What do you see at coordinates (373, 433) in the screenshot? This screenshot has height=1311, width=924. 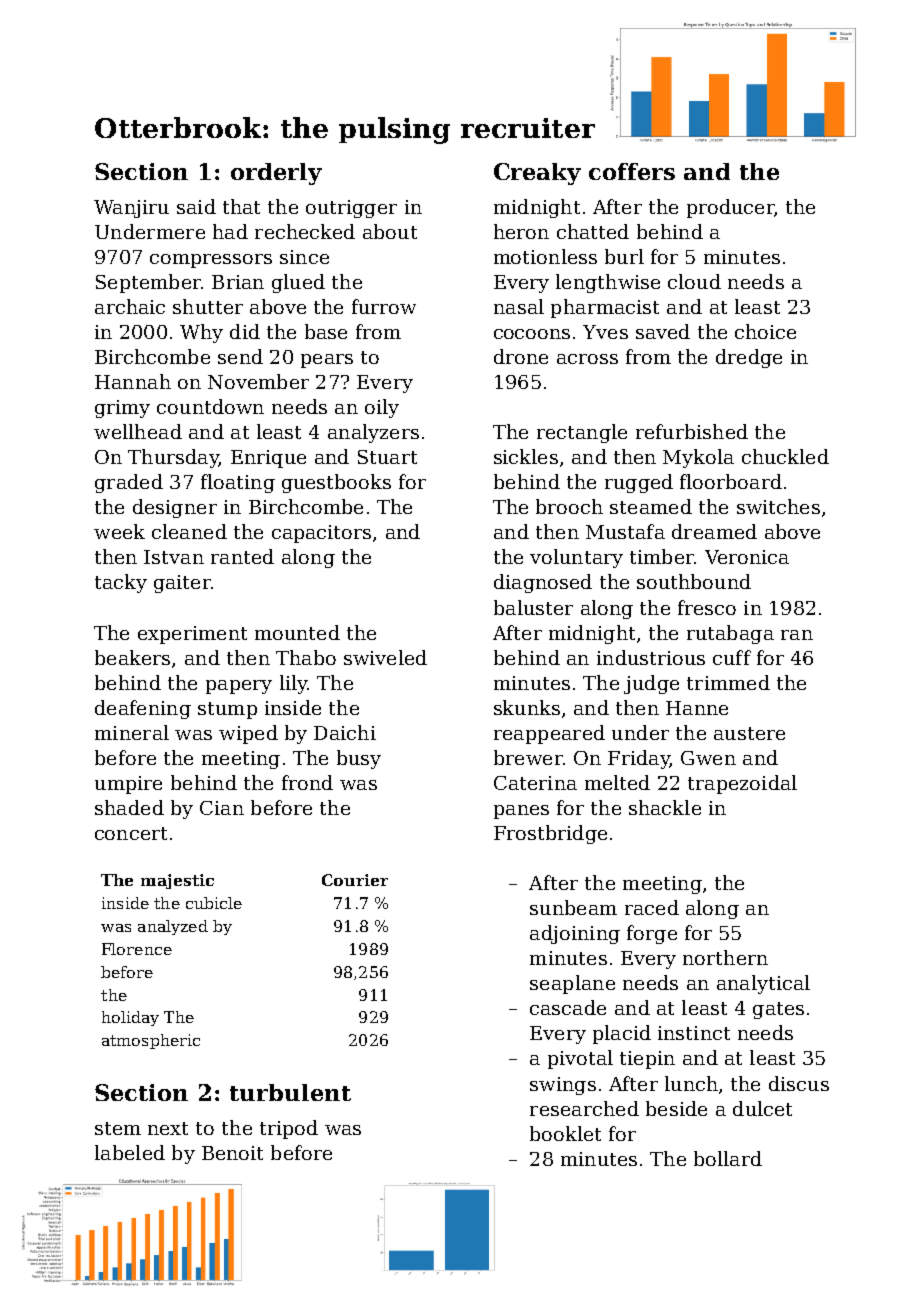 I see `analyzers` at bounding box center [373, 433].
